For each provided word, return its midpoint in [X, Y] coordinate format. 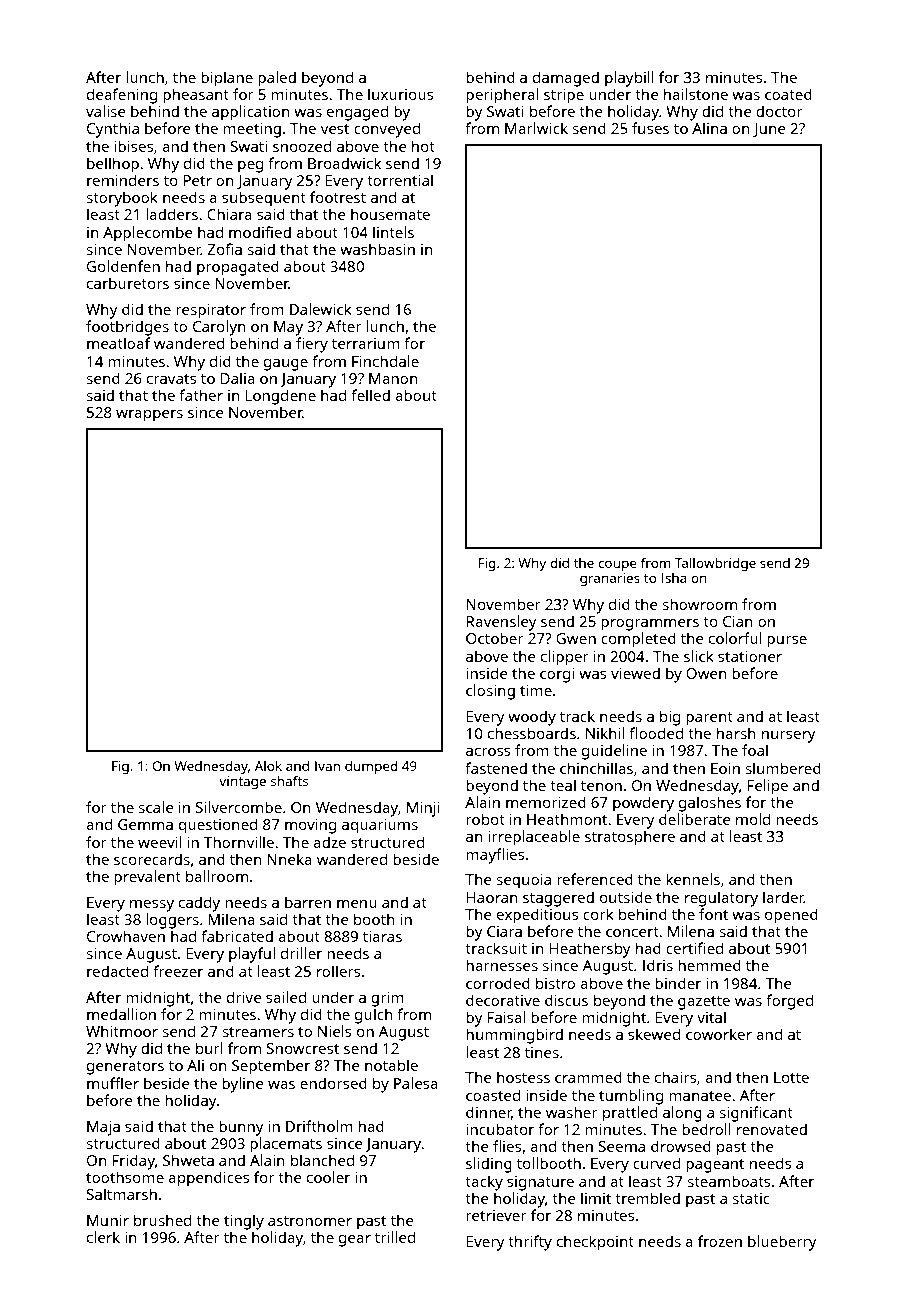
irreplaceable [534, 838]
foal [755, 750]
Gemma [145, 824]
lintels [393, 232]
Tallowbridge [715, 564]
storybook [122, 199]
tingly [244, 1222]
